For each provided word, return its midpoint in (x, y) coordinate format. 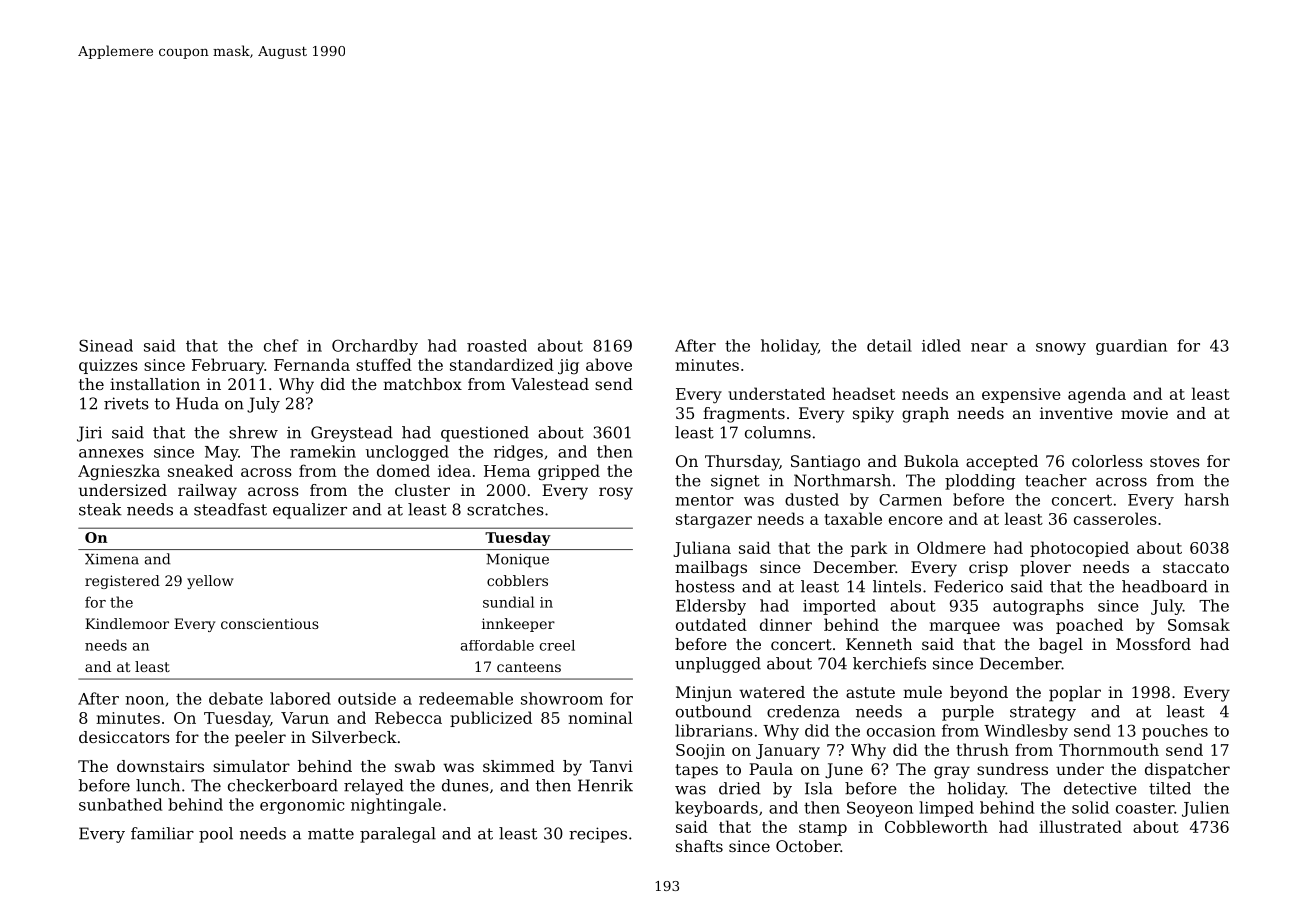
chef (281, 345)
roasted (497, 345)
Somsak (1199, 624)
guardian (1131, 347)
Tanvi (611, 766)
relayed (374, 787)
